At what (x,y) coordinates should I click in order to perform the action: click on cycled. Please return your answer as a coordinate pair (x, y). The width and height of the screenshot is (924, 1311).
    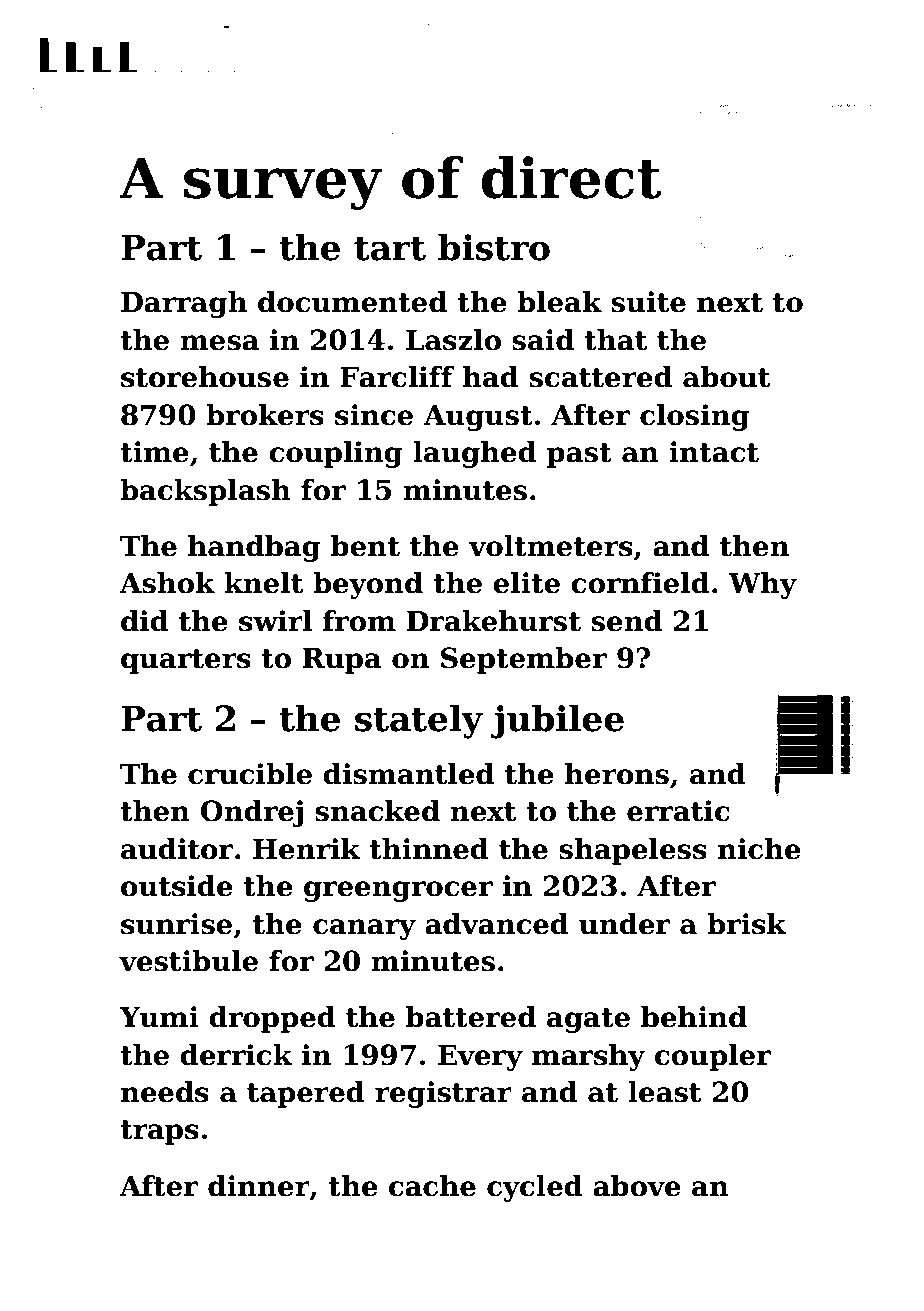
    Looking at the image, I should click on (535, 1188).
